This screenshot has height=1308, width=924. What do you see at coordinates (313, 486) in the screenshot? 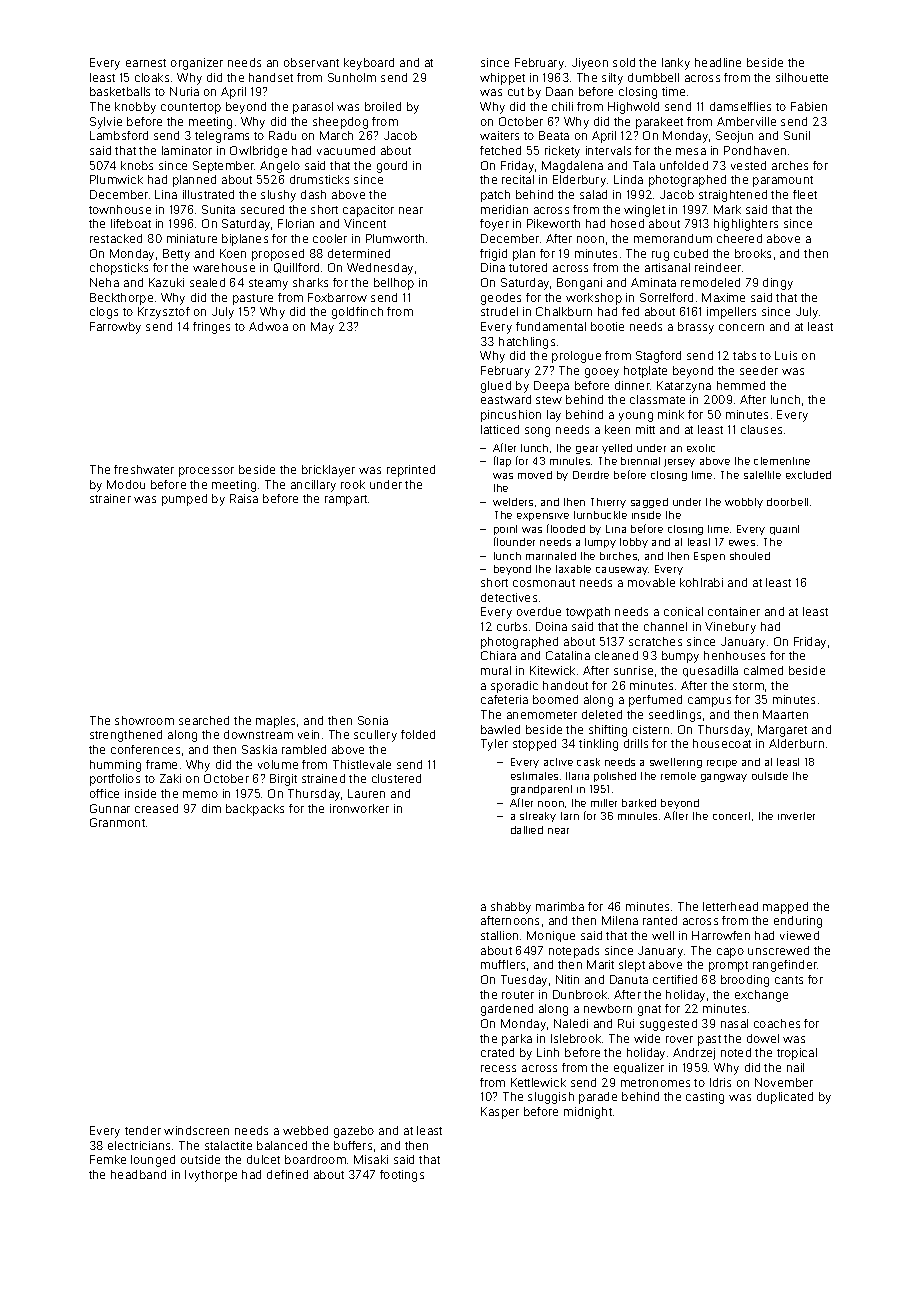
I see `ancillary` at bounding box center [313, 486].
